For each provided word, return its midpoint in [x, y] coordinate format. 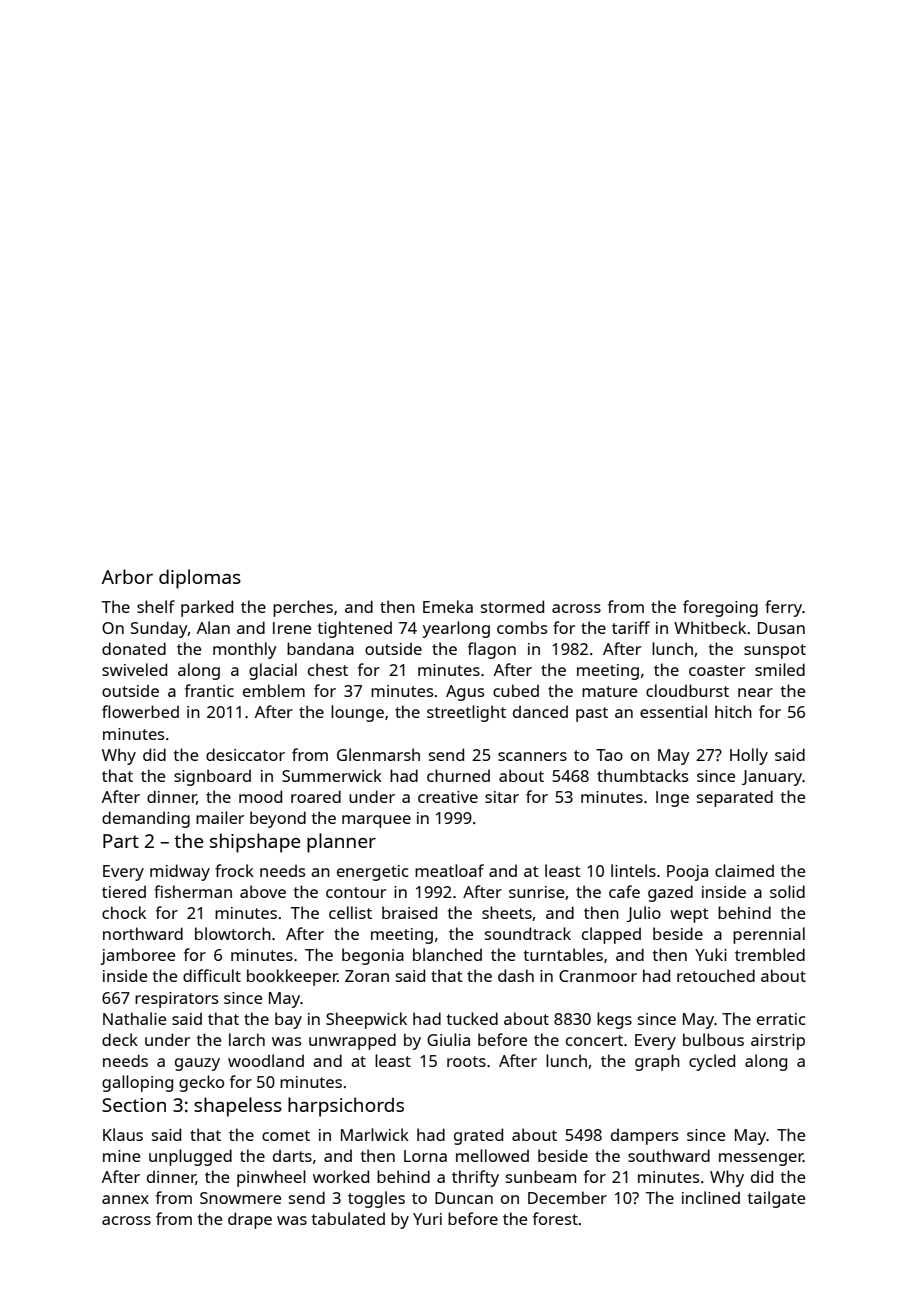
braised [409, 912]
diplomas [200, 579]
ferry [784, 608]
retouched [716, 975]
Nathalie [134, 1018]
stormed [512, 606]
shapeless [238, 1107]
